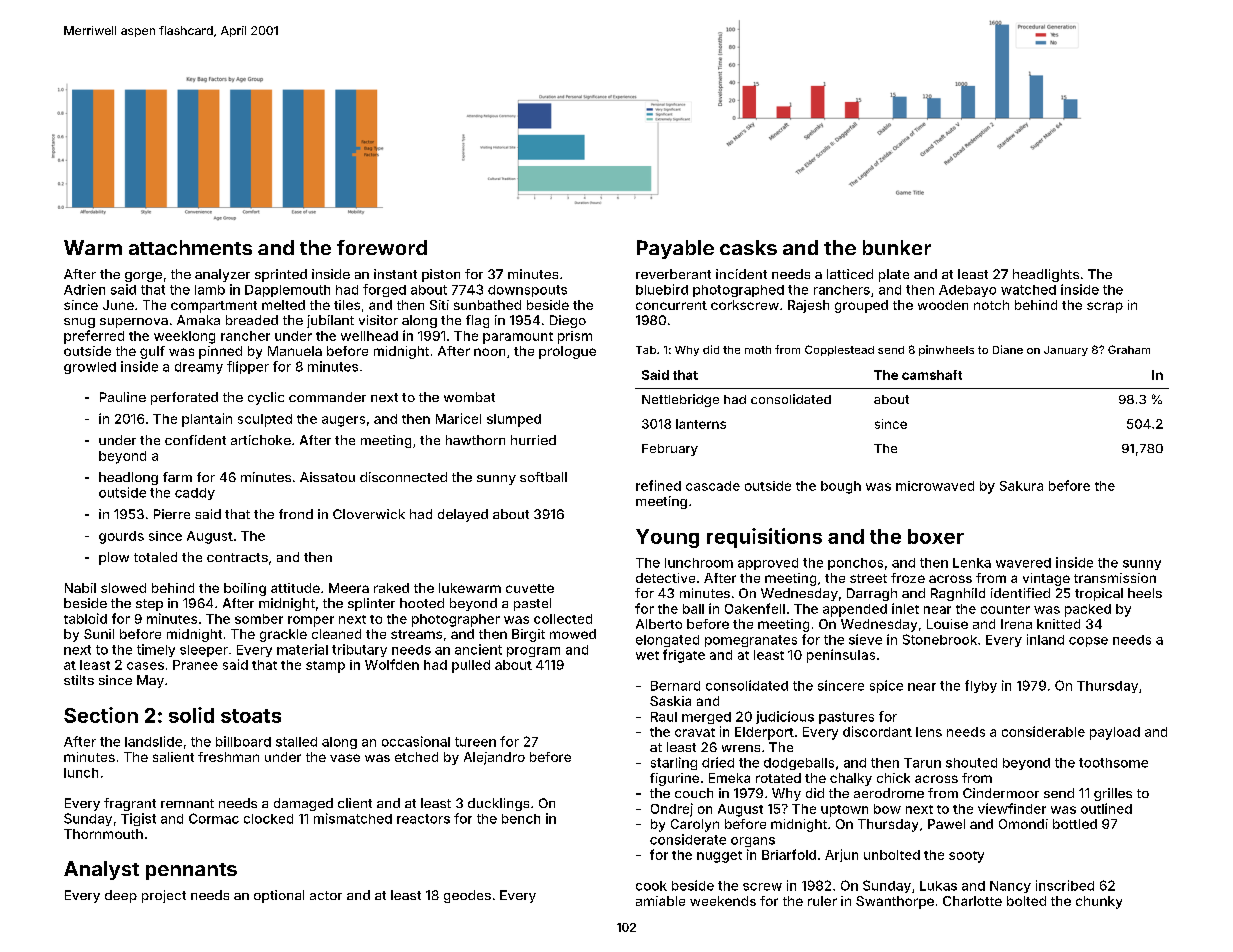 The height and width of the screenshot is (952, 1233). Describe the element at coordinates (463, 515) in the screenshot. I see `delayed` at that location.
